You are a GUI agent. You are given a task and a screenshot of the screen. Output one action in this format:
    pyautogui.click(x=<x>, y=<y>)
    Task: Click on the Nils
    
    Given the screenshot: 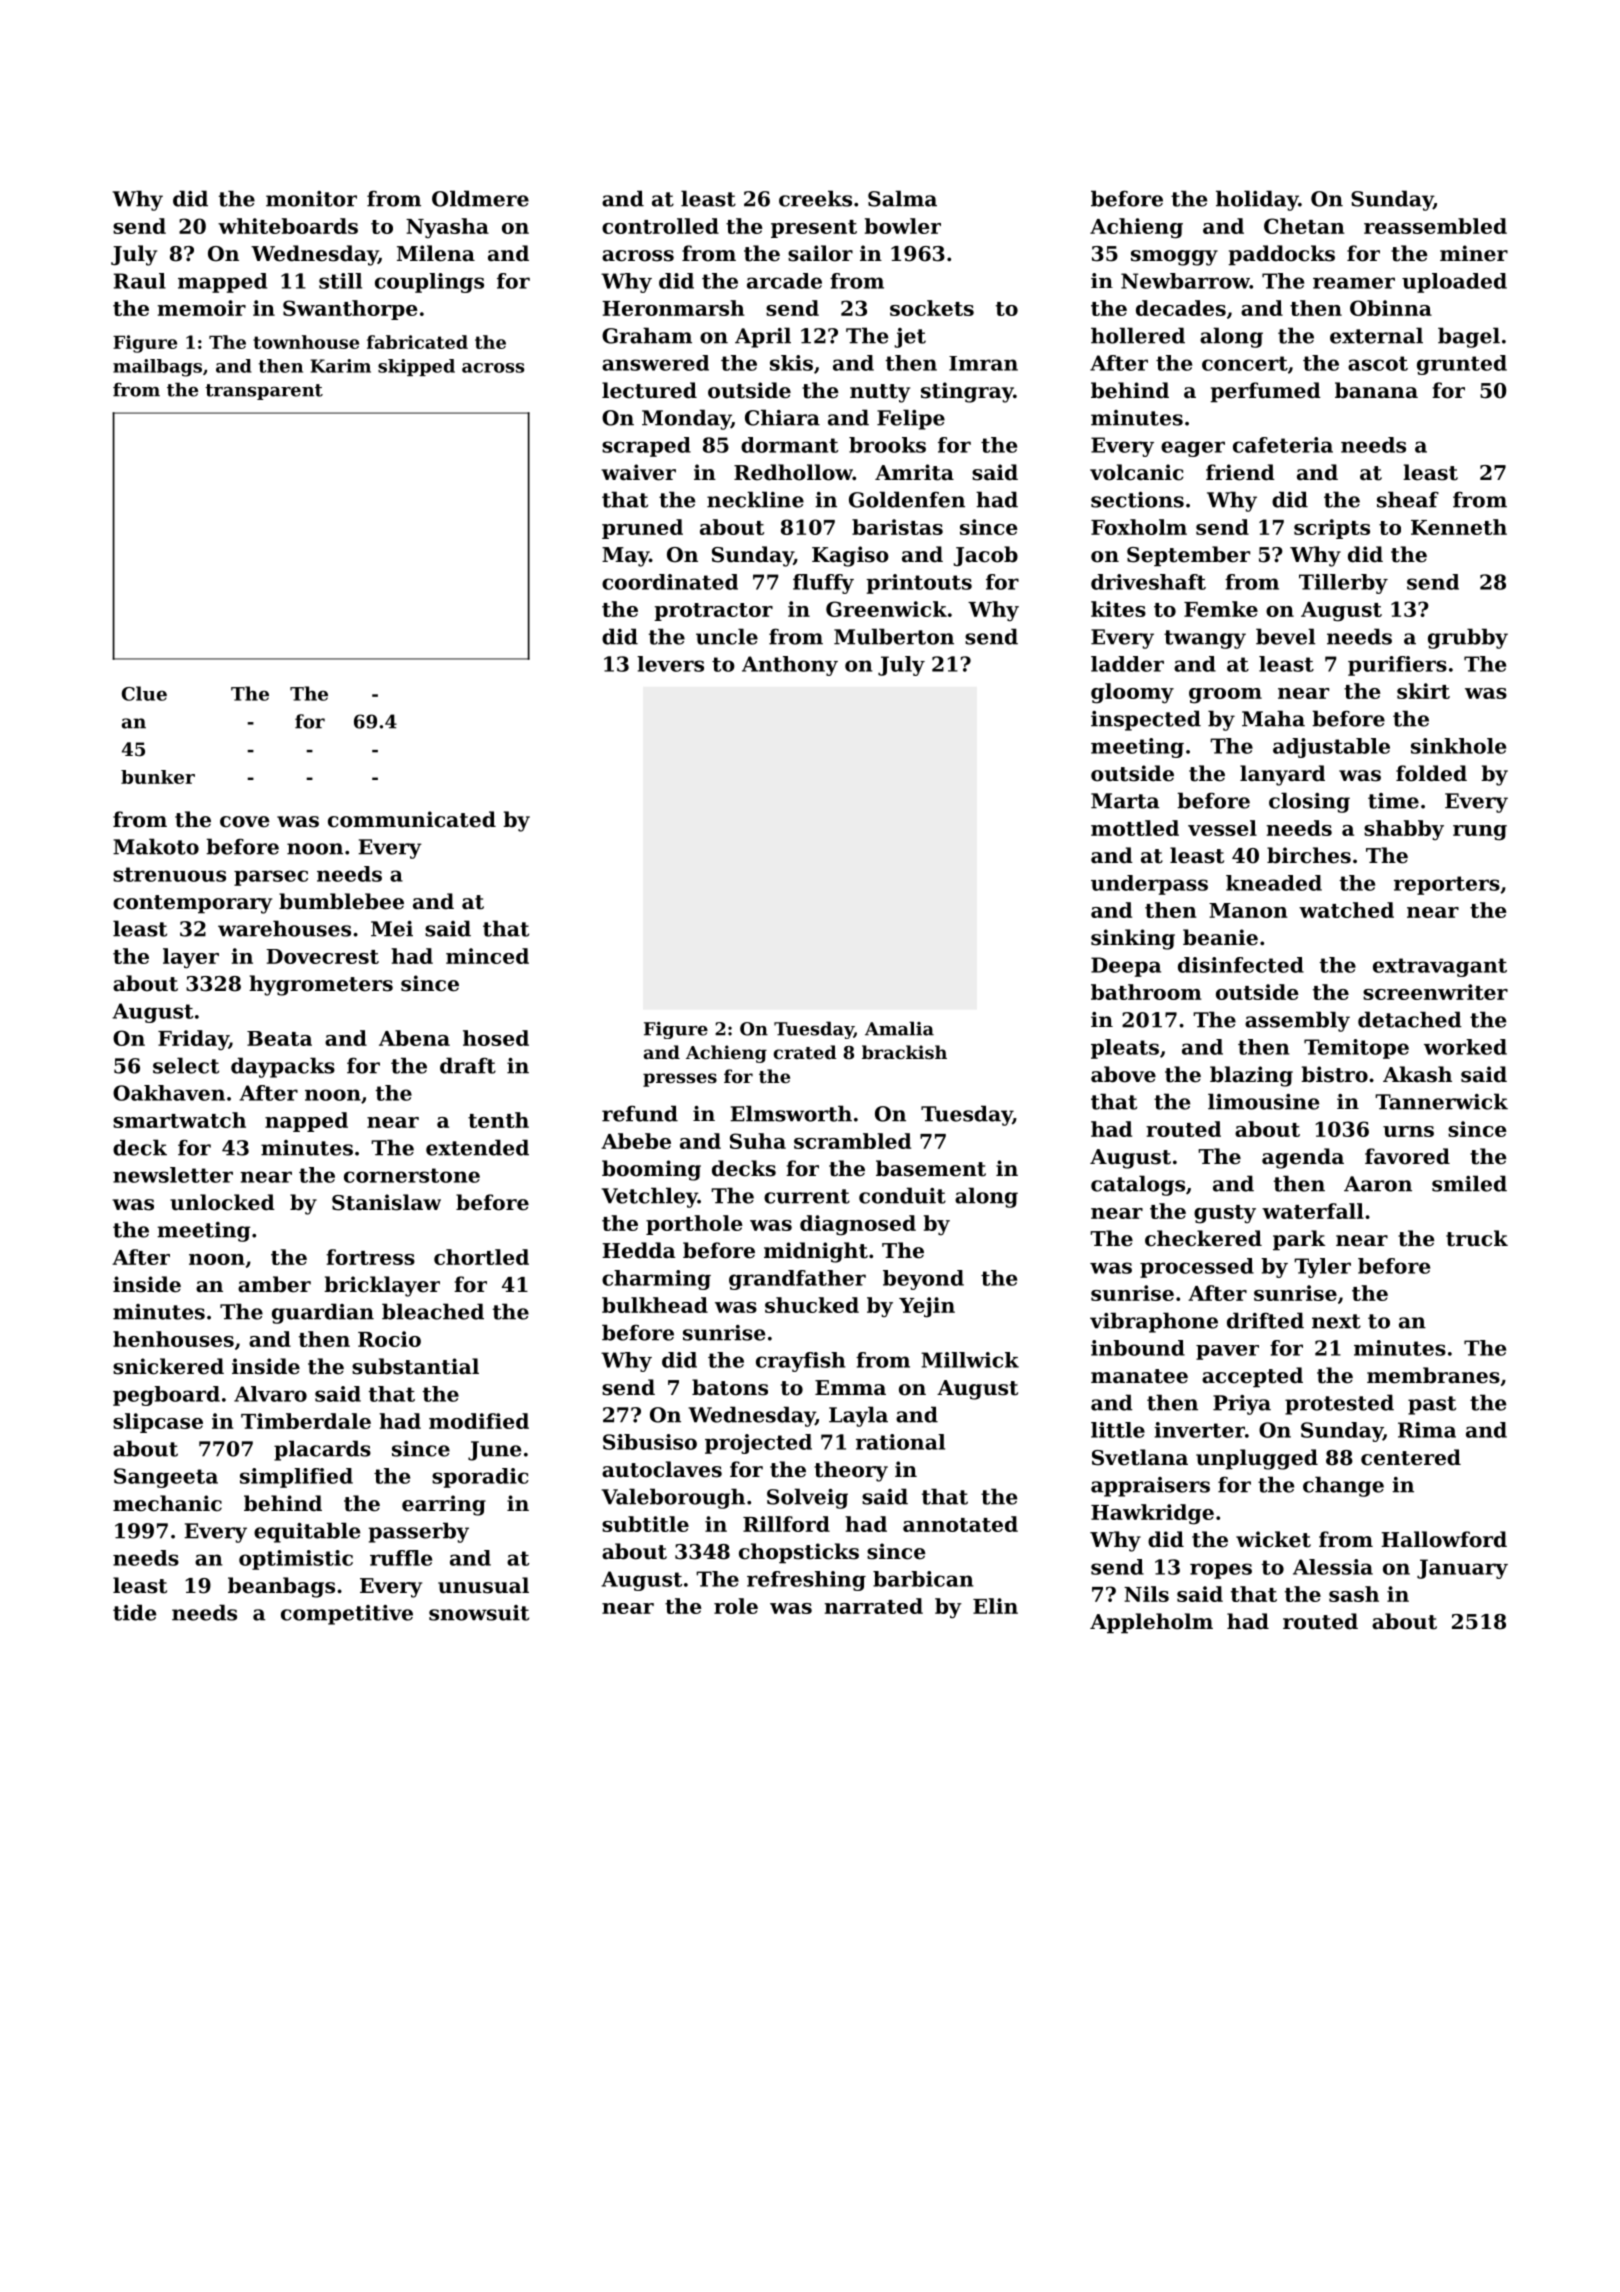 What is the action you would take?
    pyautogui.click(x=1146, y=1594)
